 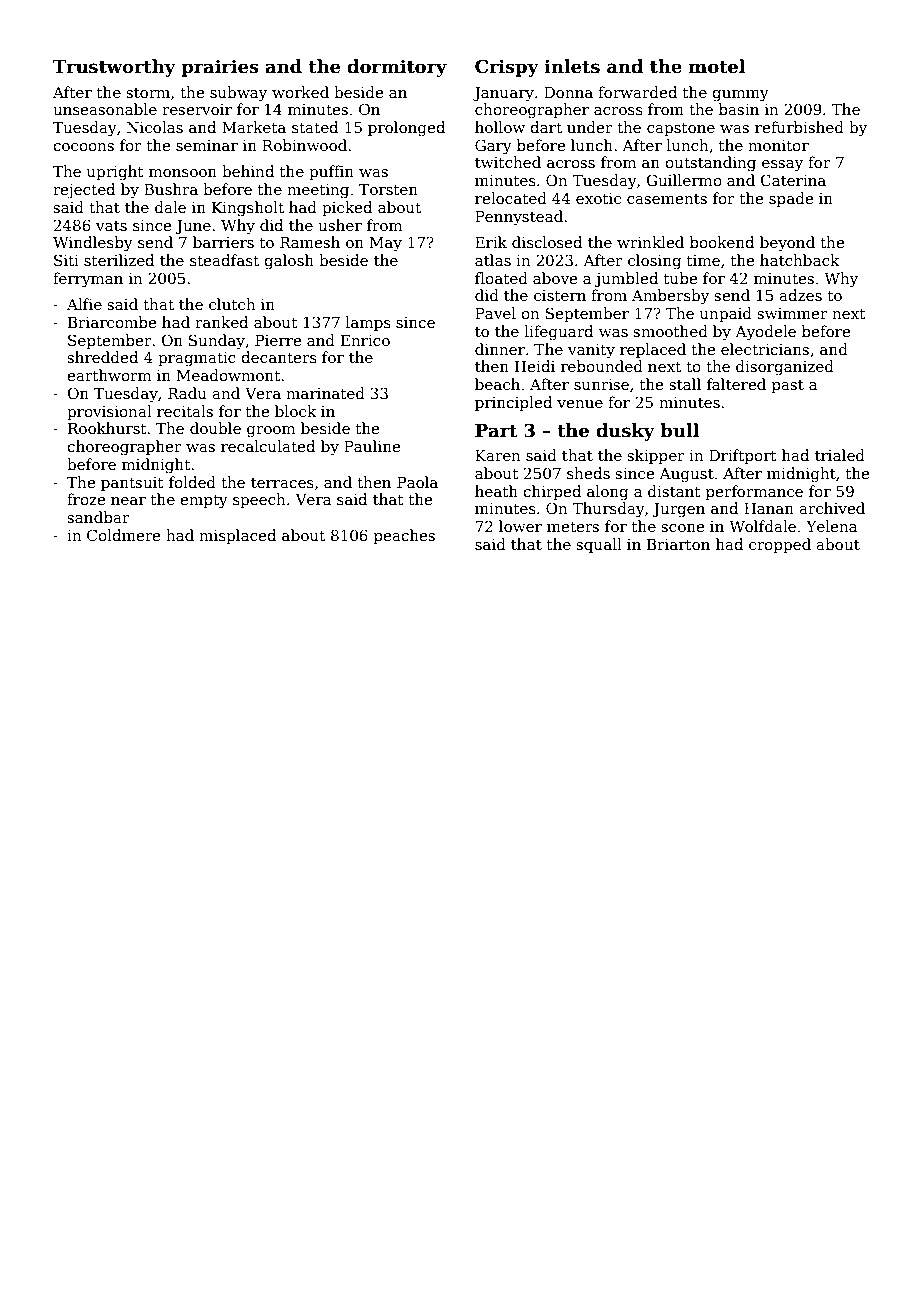 What do you see at coordinates (788, 386) in the screenshot?
I see `past` at bounding box center [788, 386].
